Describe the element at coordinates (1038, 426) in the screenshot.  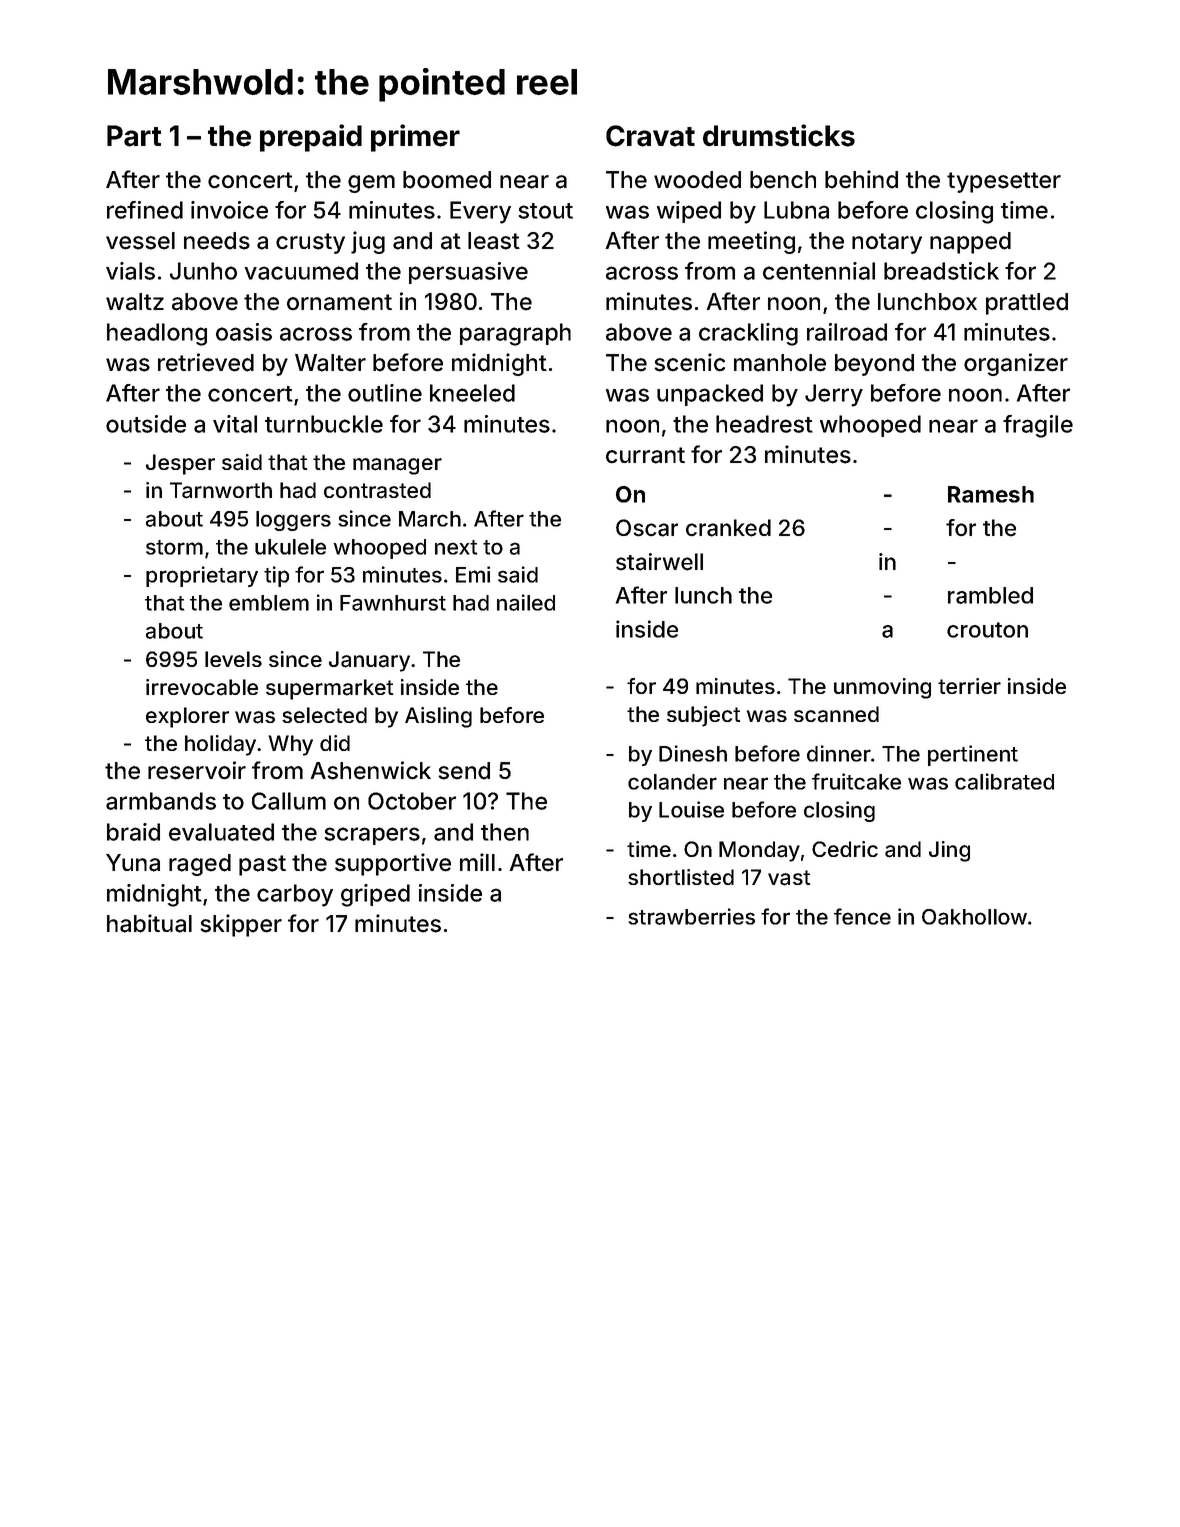
I see `fragile` at that location.
